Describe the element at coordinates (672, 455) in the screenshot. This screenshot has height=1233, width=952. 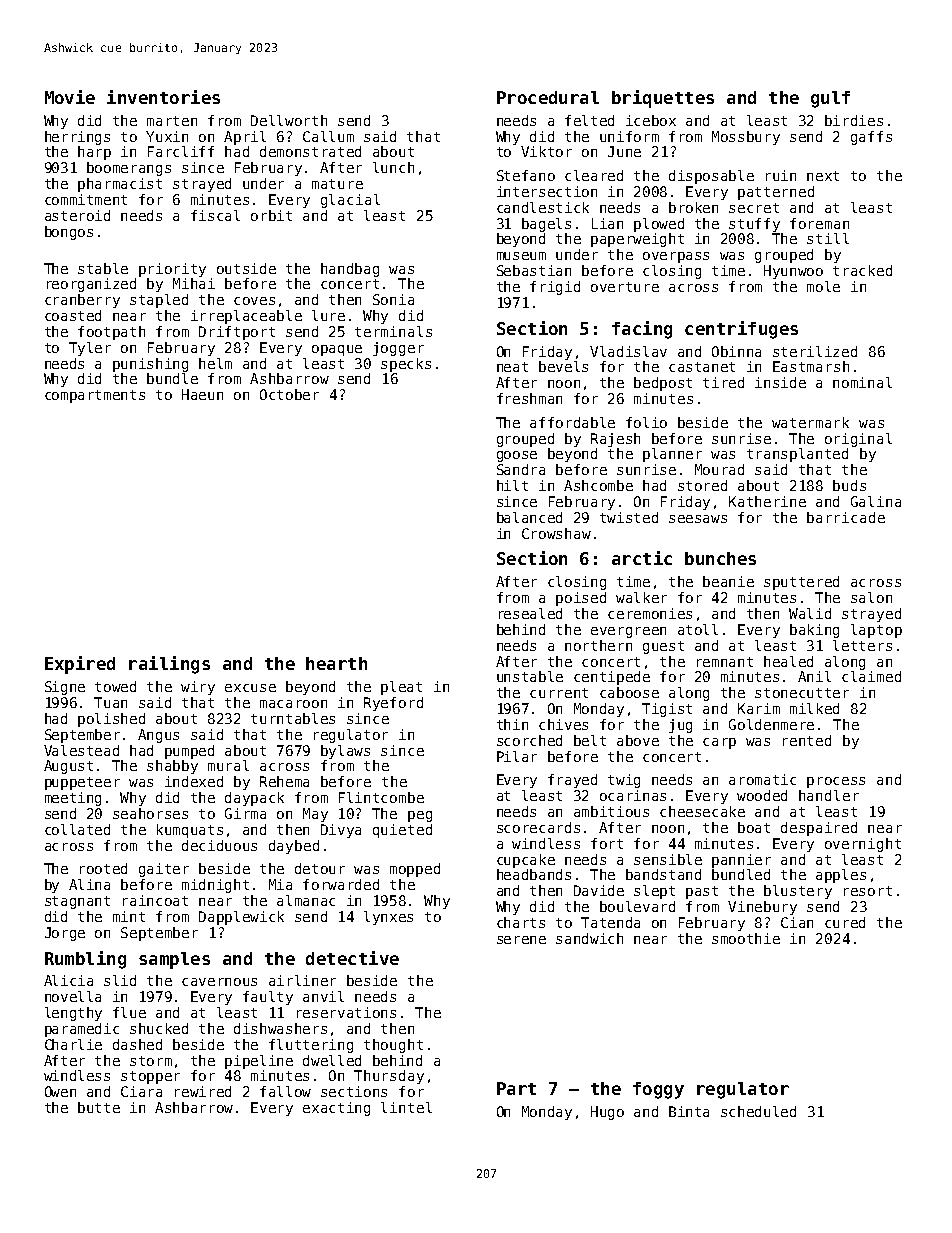
I see `planner` at that location.
